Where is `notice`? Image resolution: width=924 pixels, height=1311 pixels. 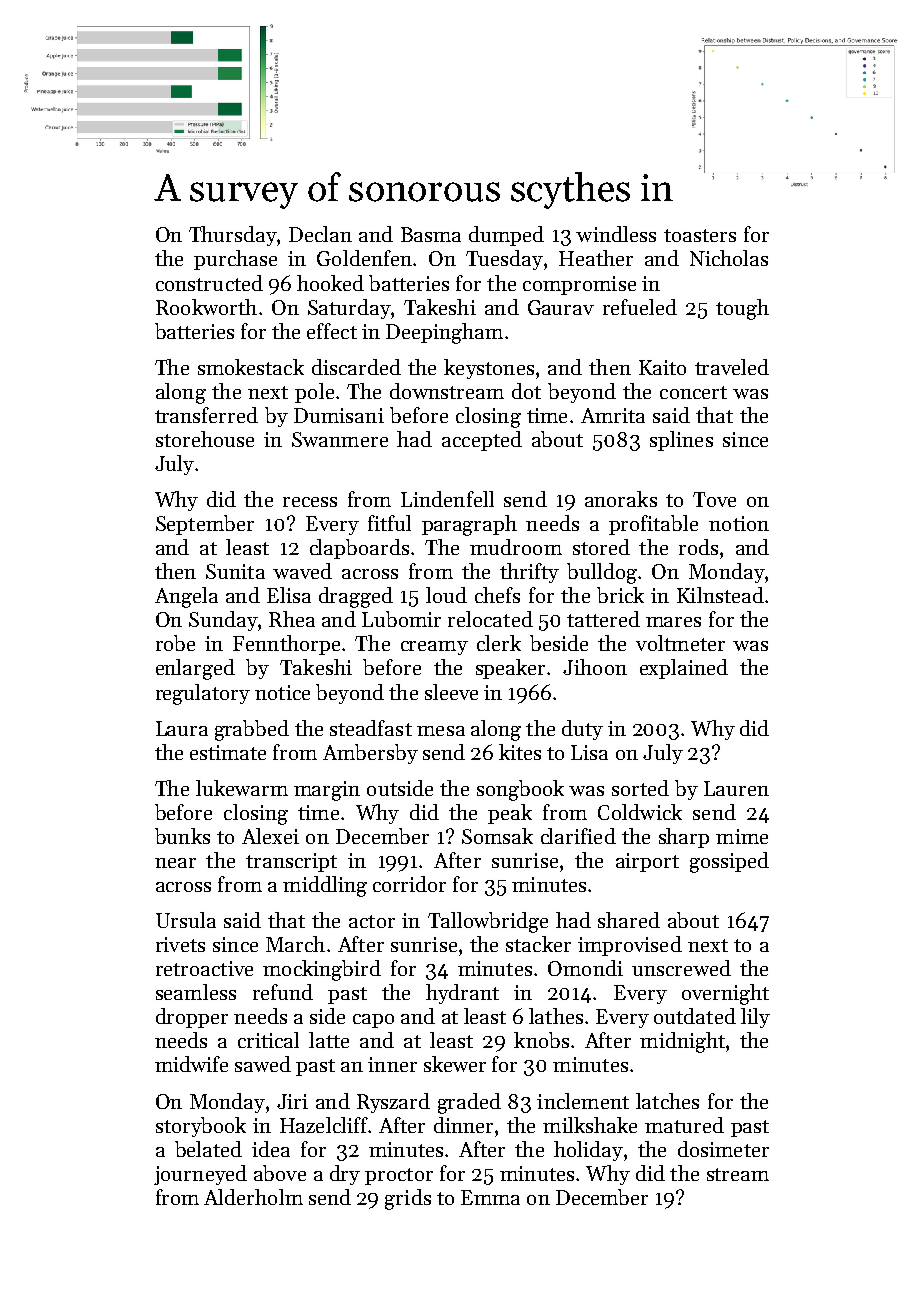
notice is located at coordinates (282, 692).
